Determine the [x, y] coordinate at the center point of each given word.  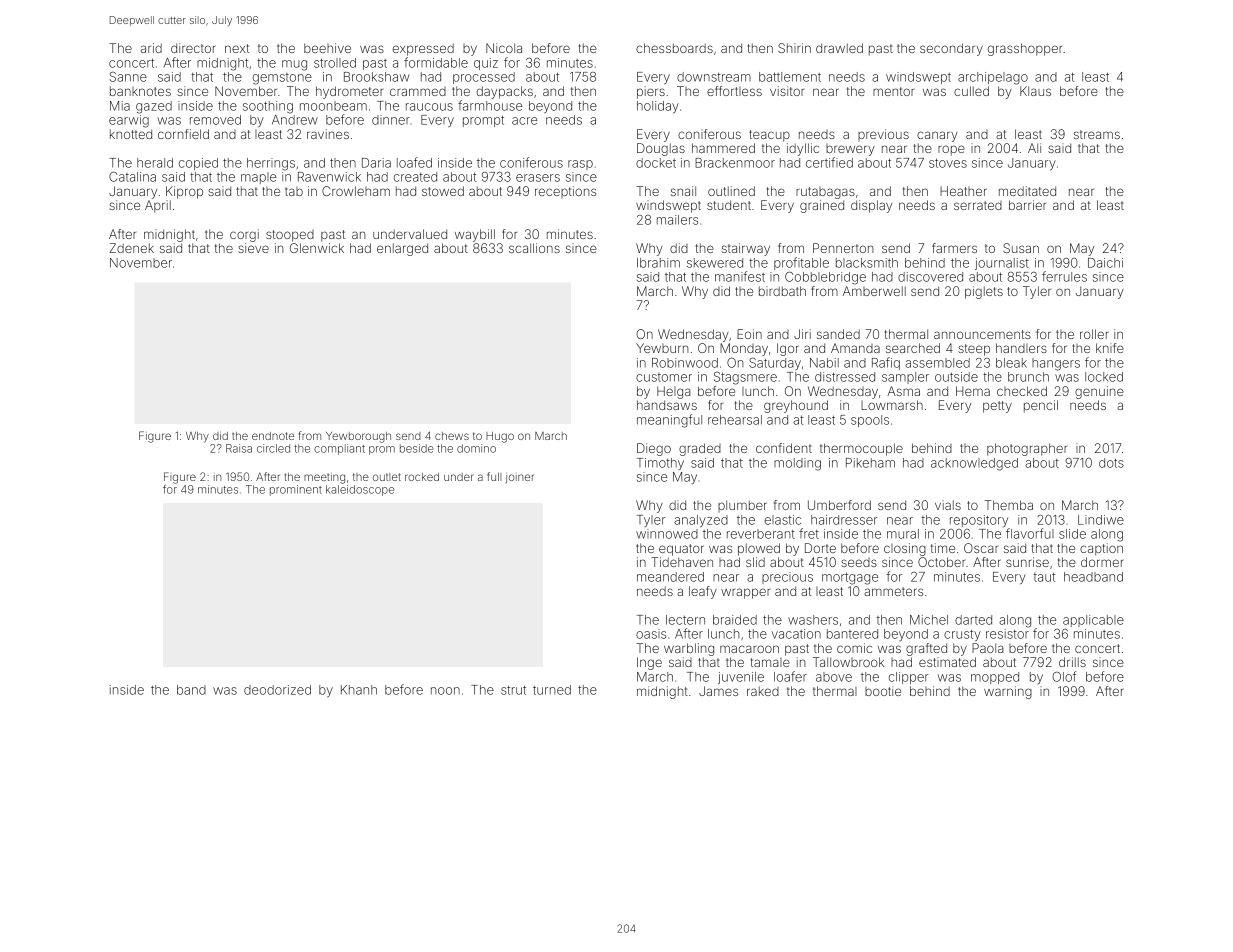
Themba [1009, 505]
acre [524, 121]
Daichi [1105, 263]
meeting [324, 478]
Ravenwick [329, 177]
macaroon [749, 649]
